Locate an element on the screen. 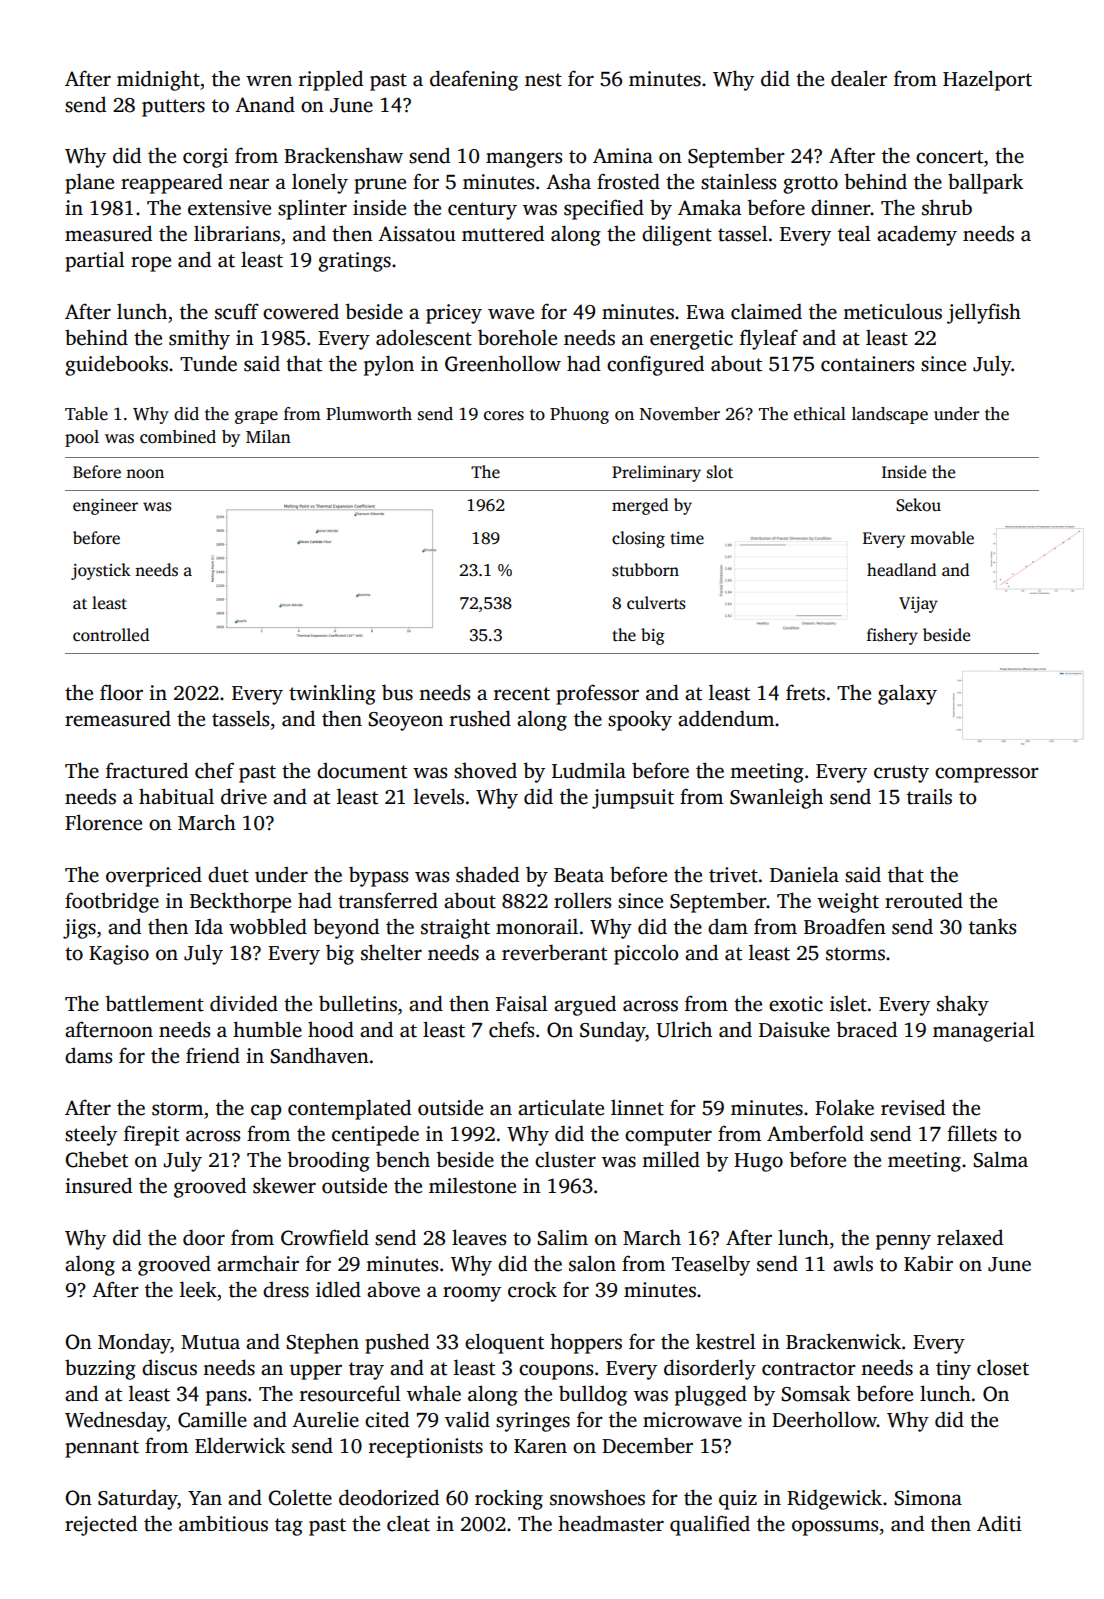 This screenshot has height=1599, width=1104. linnet is located at coordinates (637, 1108).
